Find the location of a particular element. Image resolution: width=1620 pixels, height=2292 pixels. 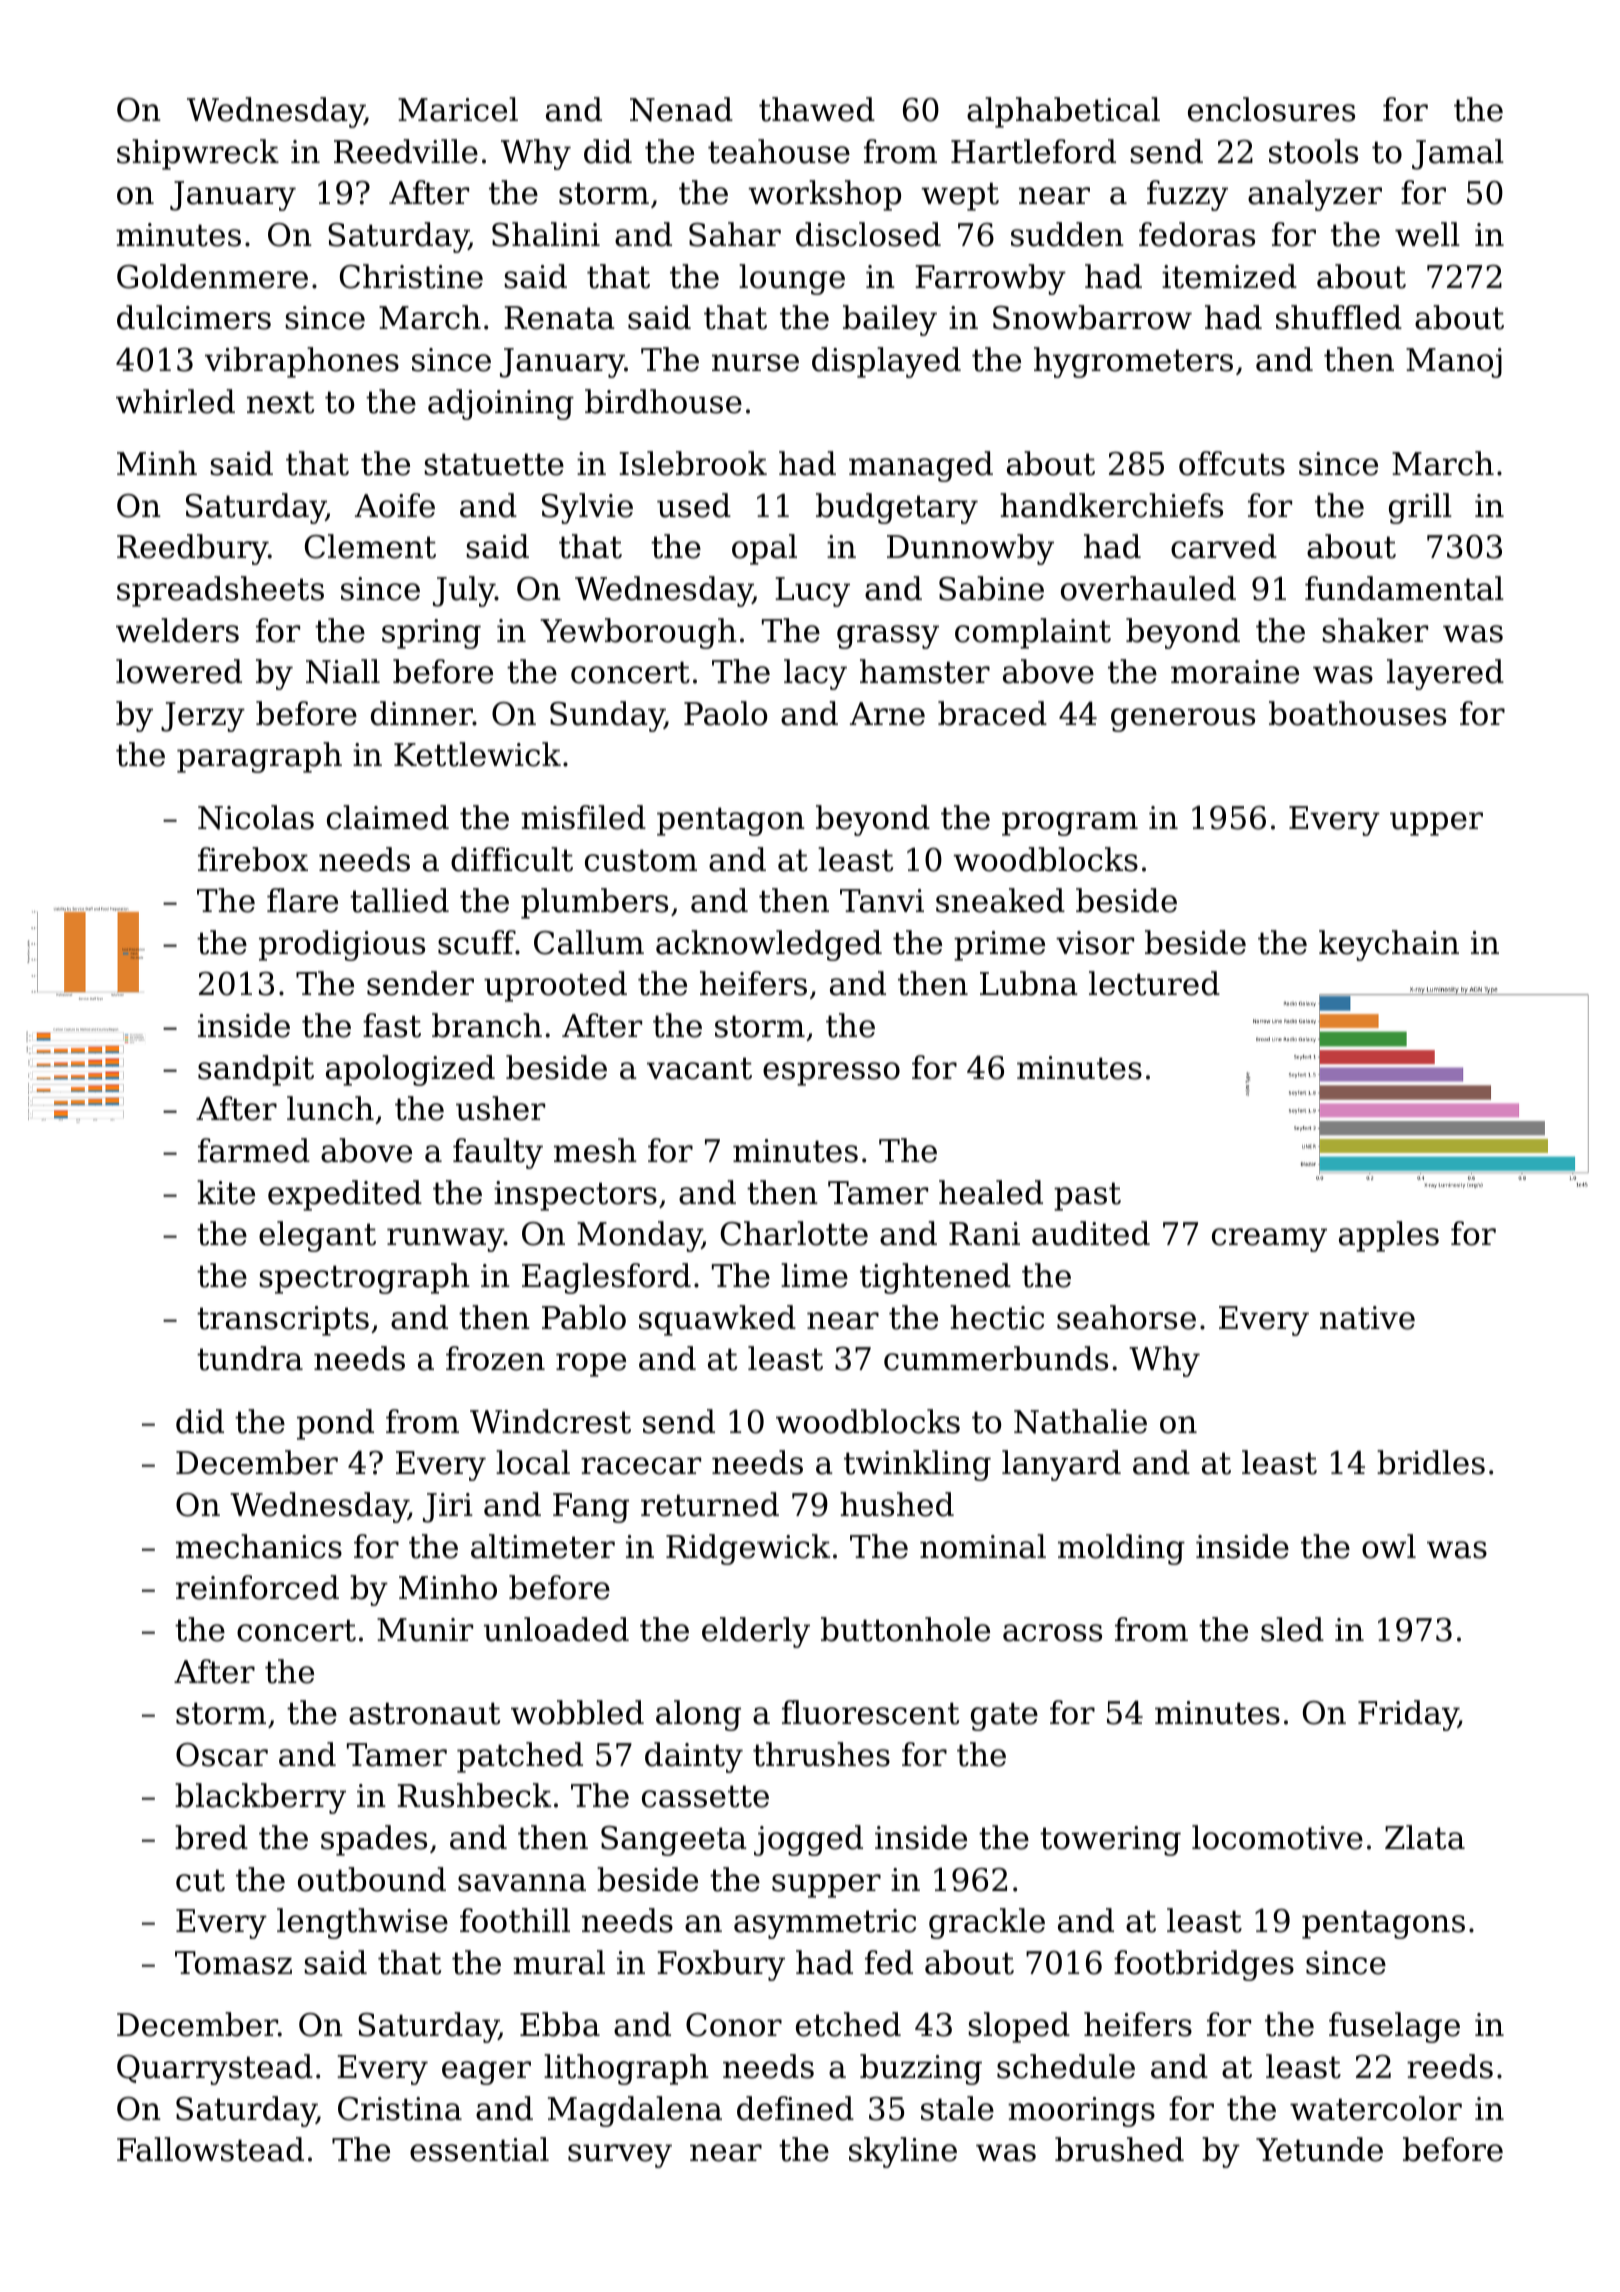

thawed is located at coordinates (817, 109).
